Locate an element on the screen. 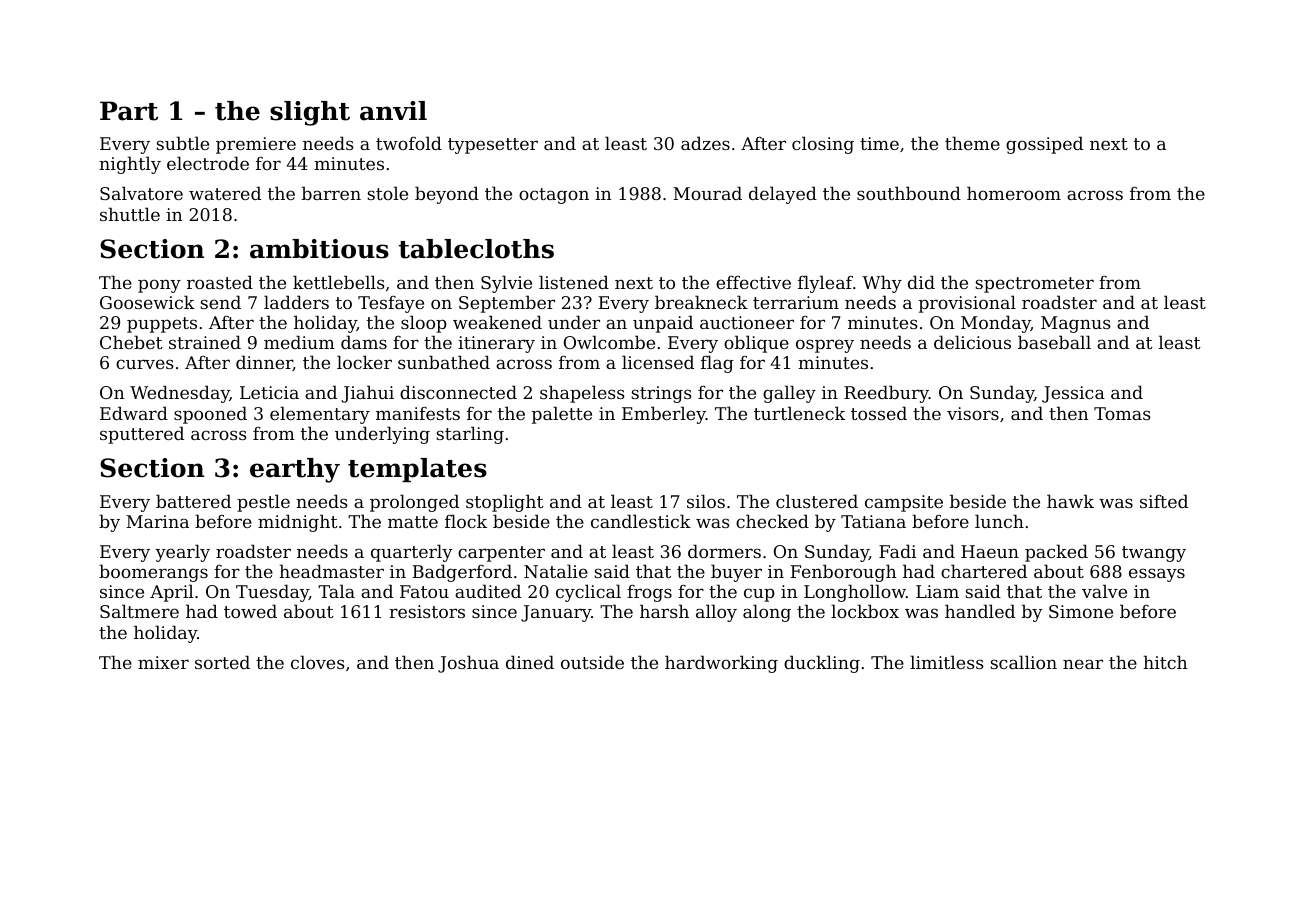 This screenshot has width=1308, height=924. tablecloths is located at coordinates (476, 249).
